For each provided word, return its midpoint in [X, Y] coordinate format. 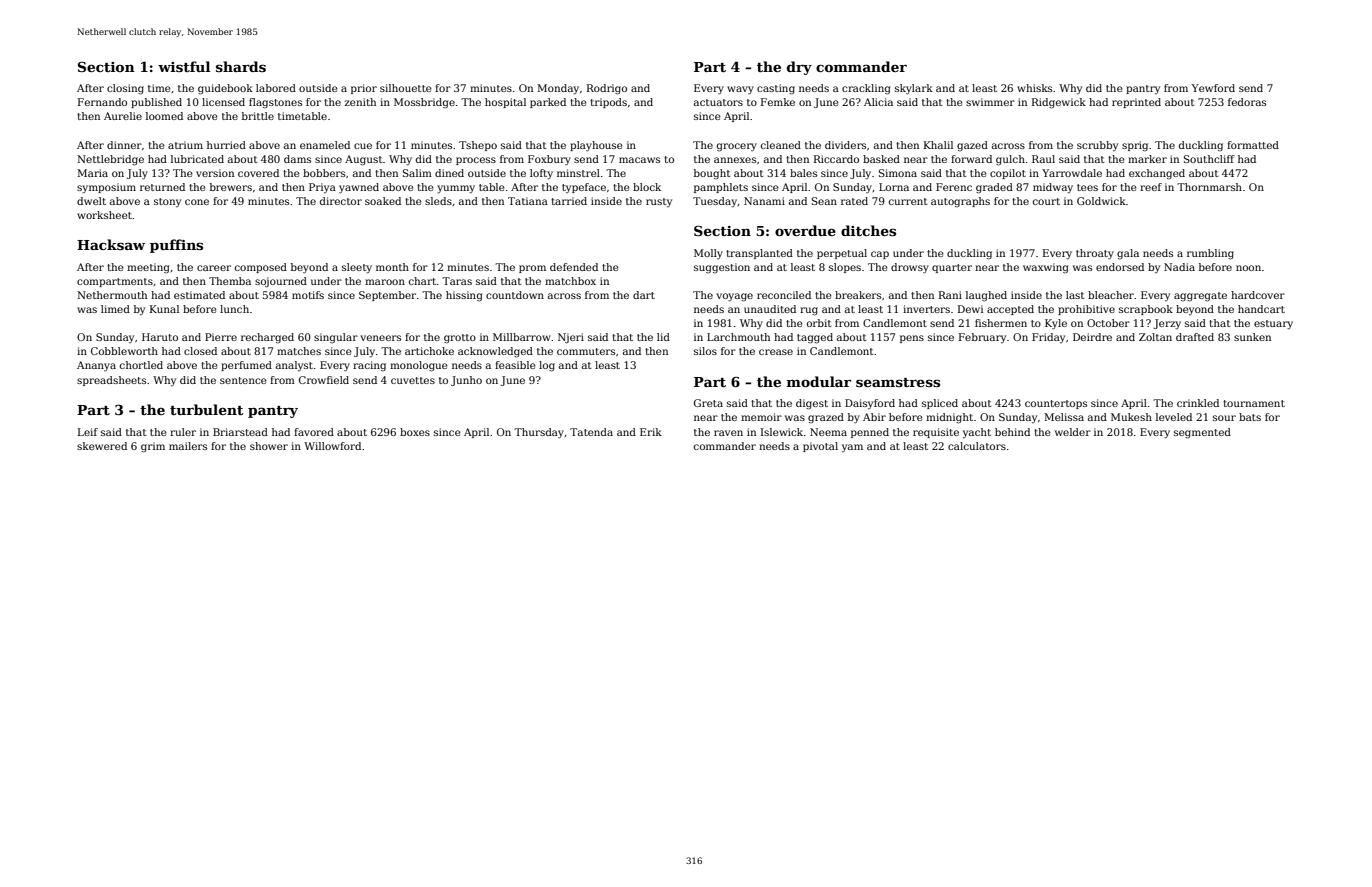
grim [153, 447]
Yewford [1213, 88]
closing [125, 89]
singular [336, 338]
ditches [868, 230]
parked [548, 103]
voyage [734, 297]
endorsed [1120, 267]
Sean [824, 201]
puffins [176, 246]
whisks [1034, 88]
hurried [226, 145]
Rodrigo [607, 89]
